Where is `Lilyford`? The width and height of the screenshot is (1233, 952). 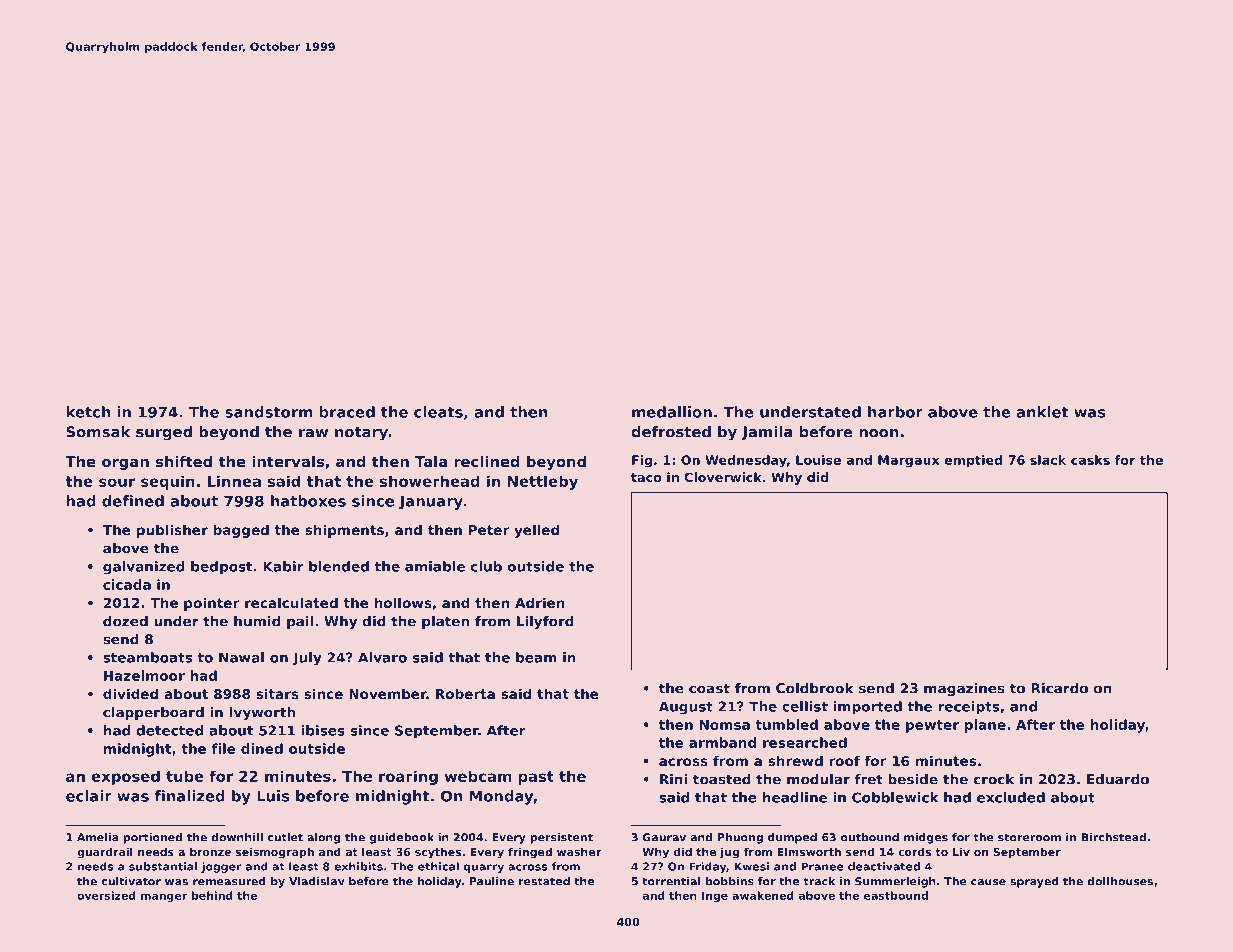
Lilyford is located at coordinates (545, 622).
